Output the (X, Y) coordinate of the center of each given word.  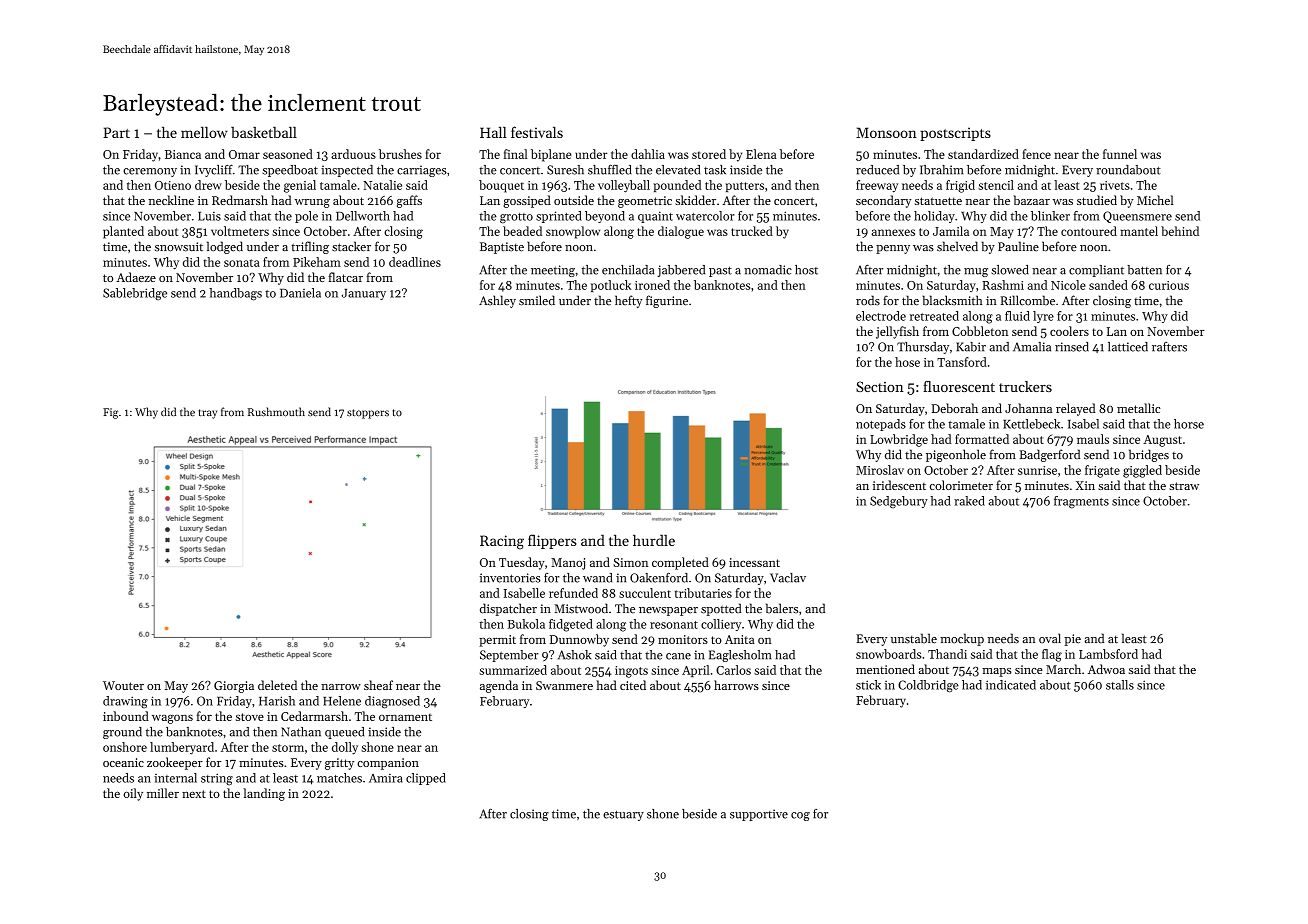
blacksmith (952, 300)
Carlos (733, 670)
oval (1050, 638)
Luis (209, 216)
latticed (1128, 347)
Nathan (301, 732)
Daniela (300, 293)
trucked (752, 231)
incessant (754, 562)
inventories (510, 578)
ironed (652, 285)
